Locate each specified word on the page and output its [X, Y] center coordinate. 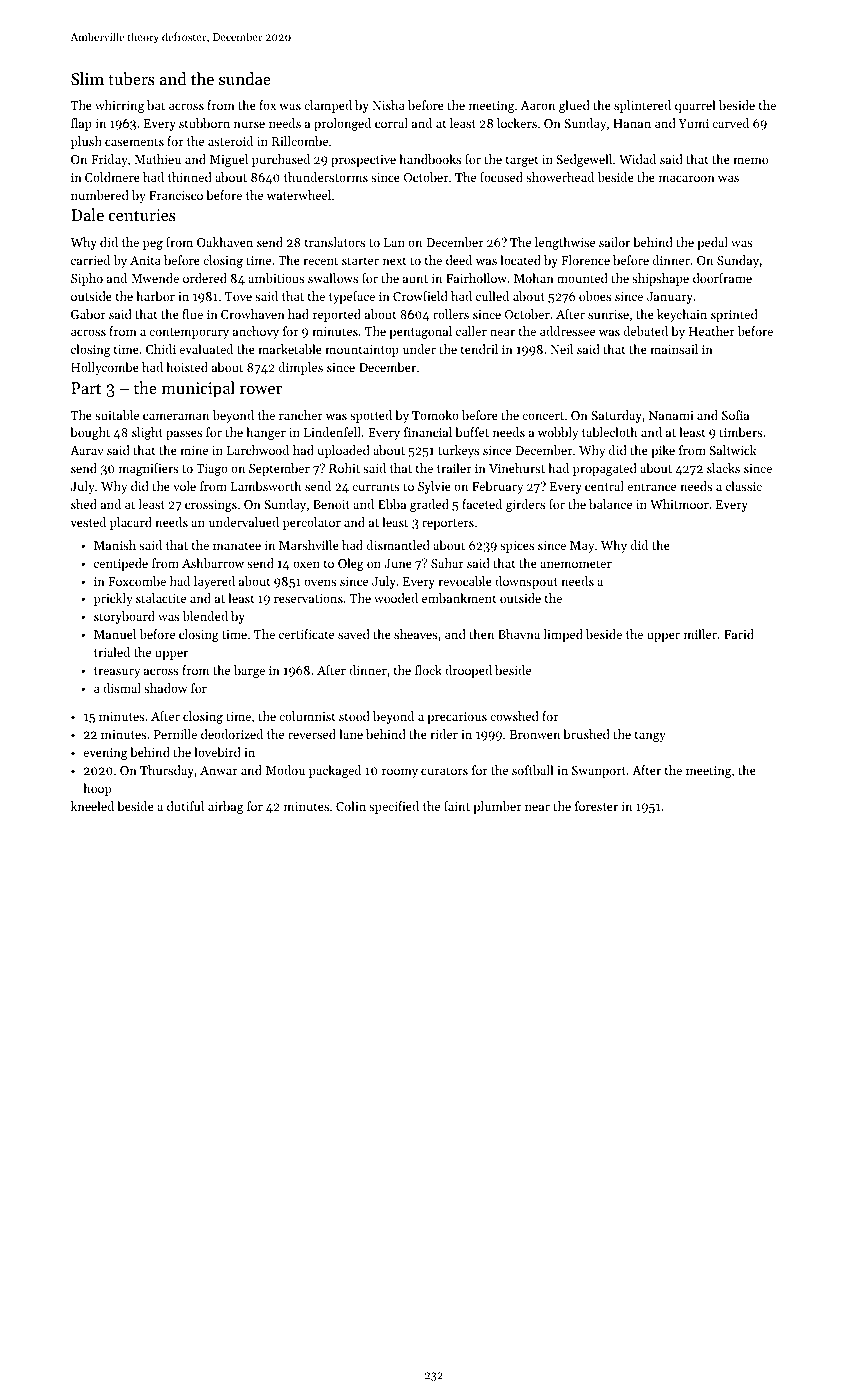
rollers [451, 314]
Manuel [115, 634]
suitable [117, 415]
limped [563, 635]
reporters [448, 524]
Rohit [344, 468]
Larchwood [258, 450]
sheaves [416, 634]
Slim [87, 78]
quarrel [695, 106]
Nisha [388, 105]
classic [744, 486]
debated [646, 331]
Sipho [87, 279]
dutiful [185, 806]
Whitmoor [679, 504]
